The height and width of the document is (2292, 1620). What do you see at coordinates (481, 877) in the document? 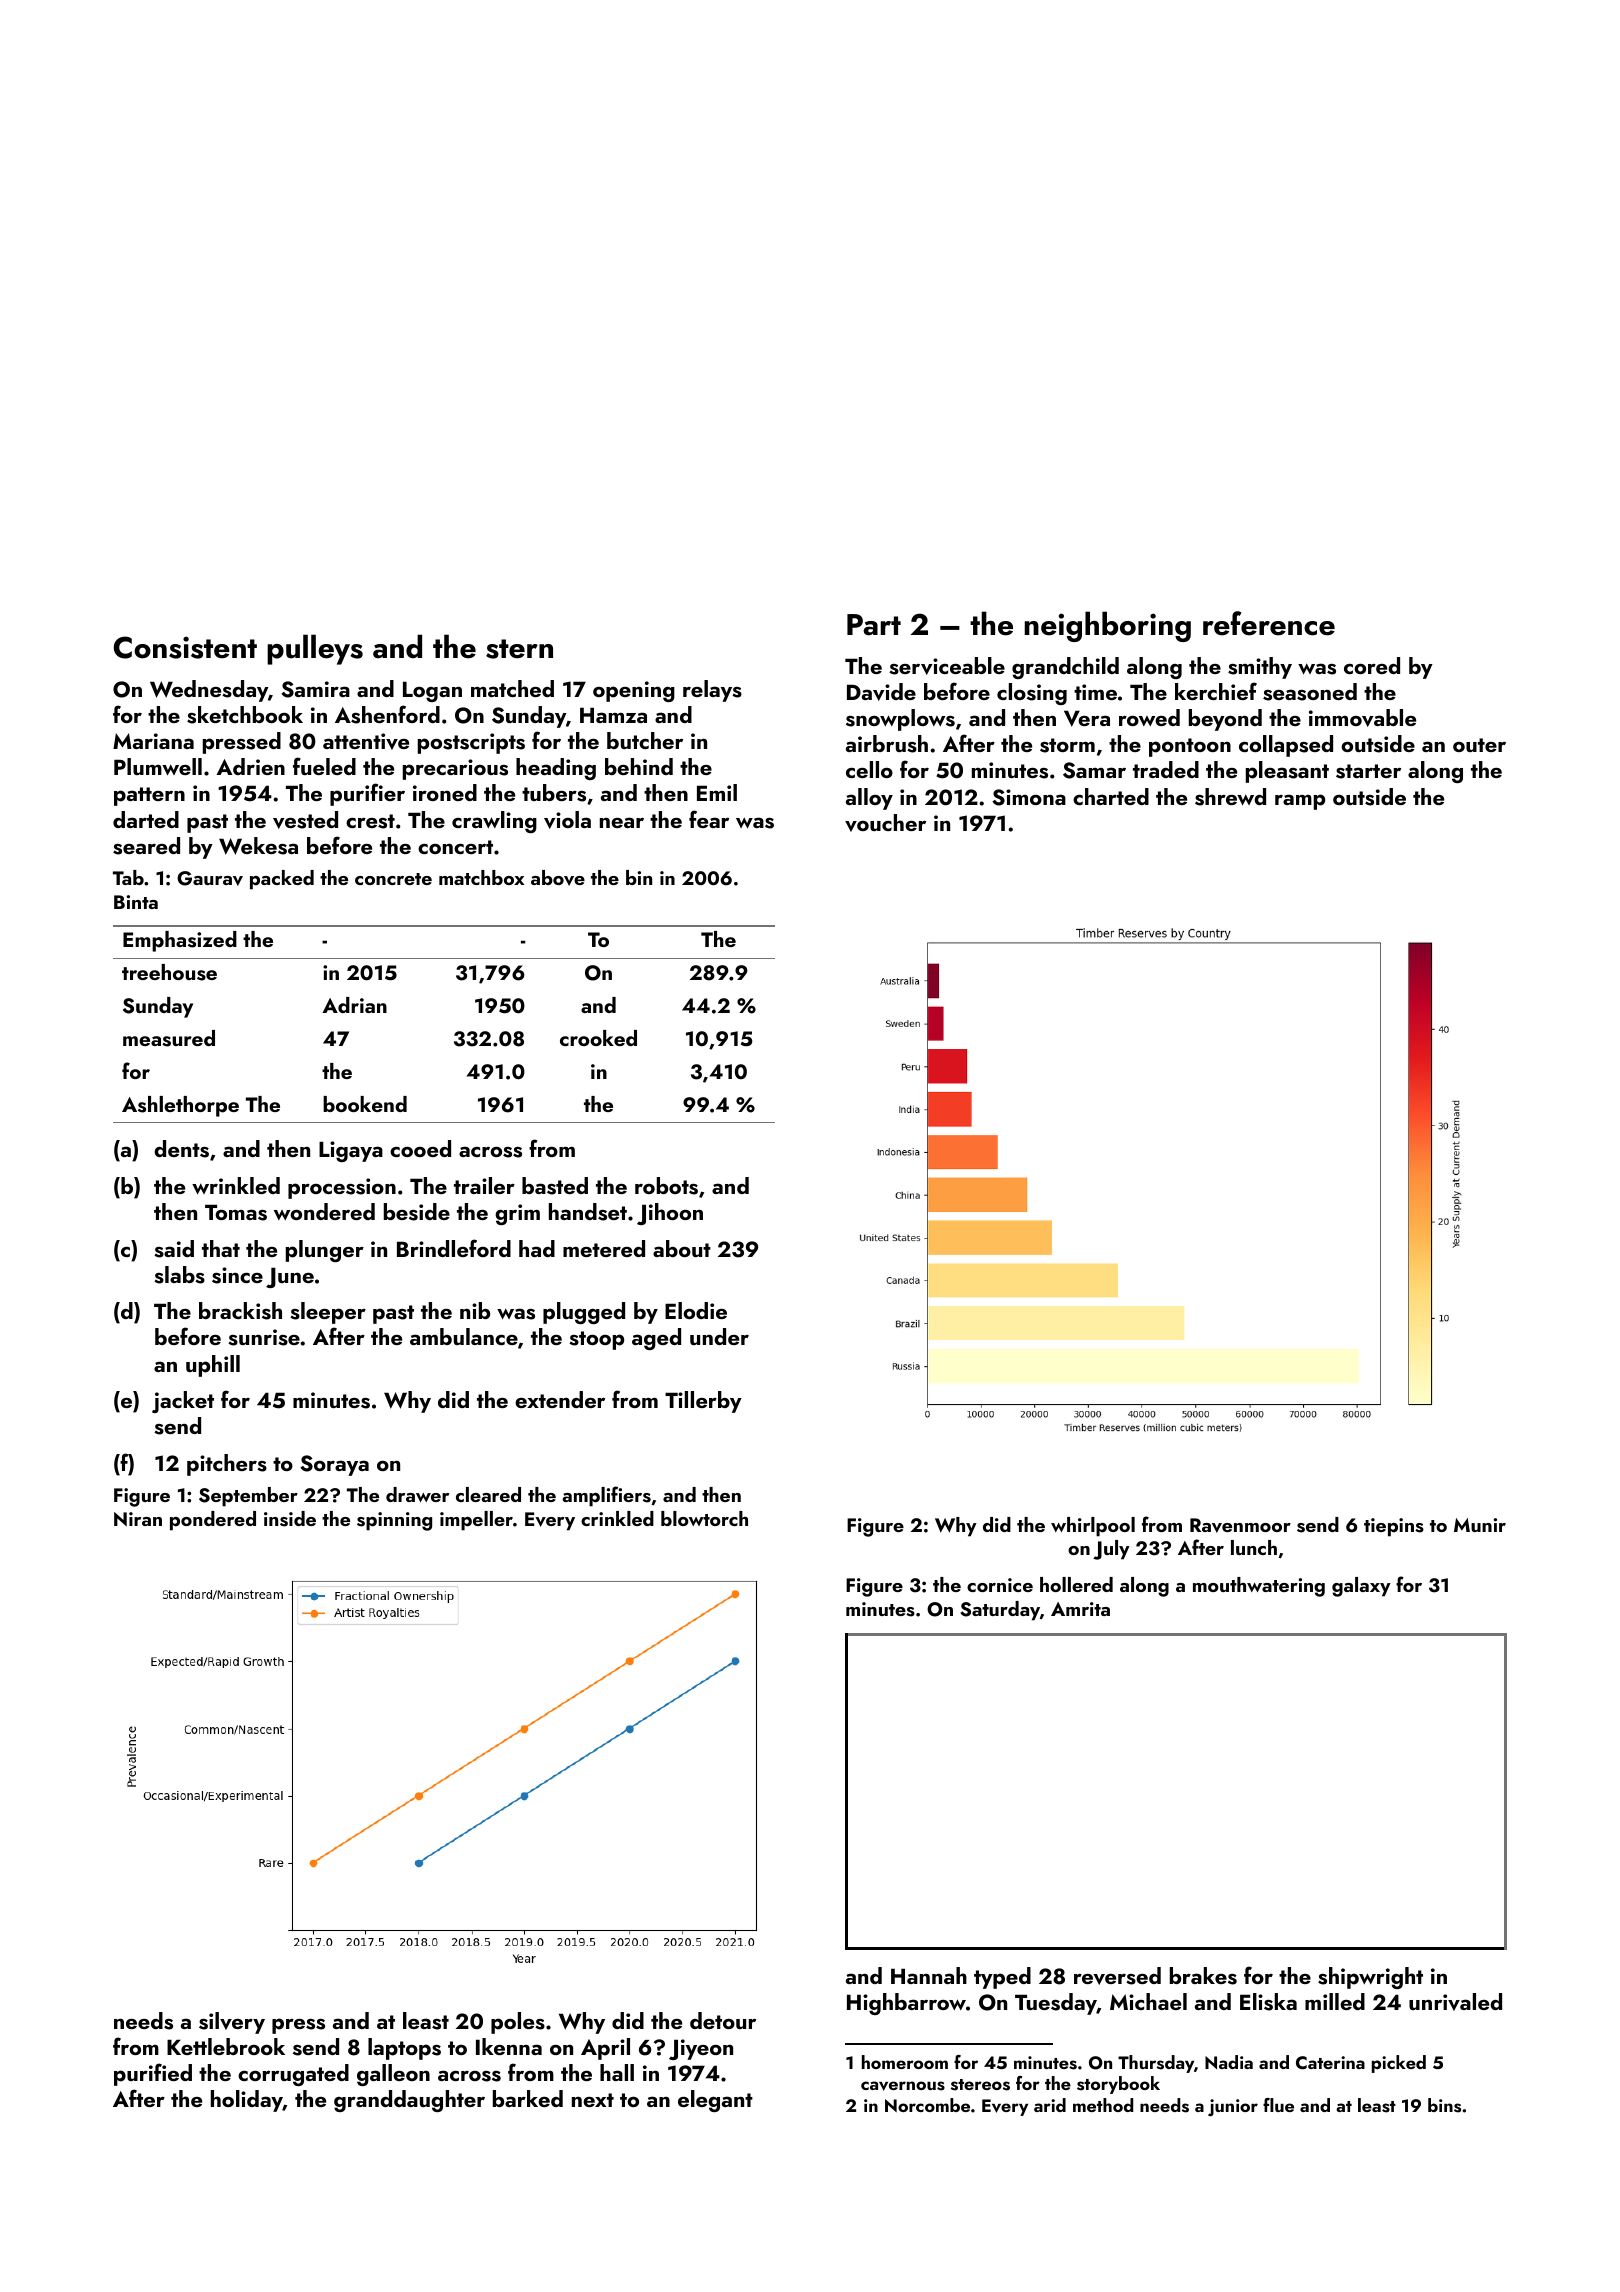
I see `matchbox` at bounding box center [481, 877].
